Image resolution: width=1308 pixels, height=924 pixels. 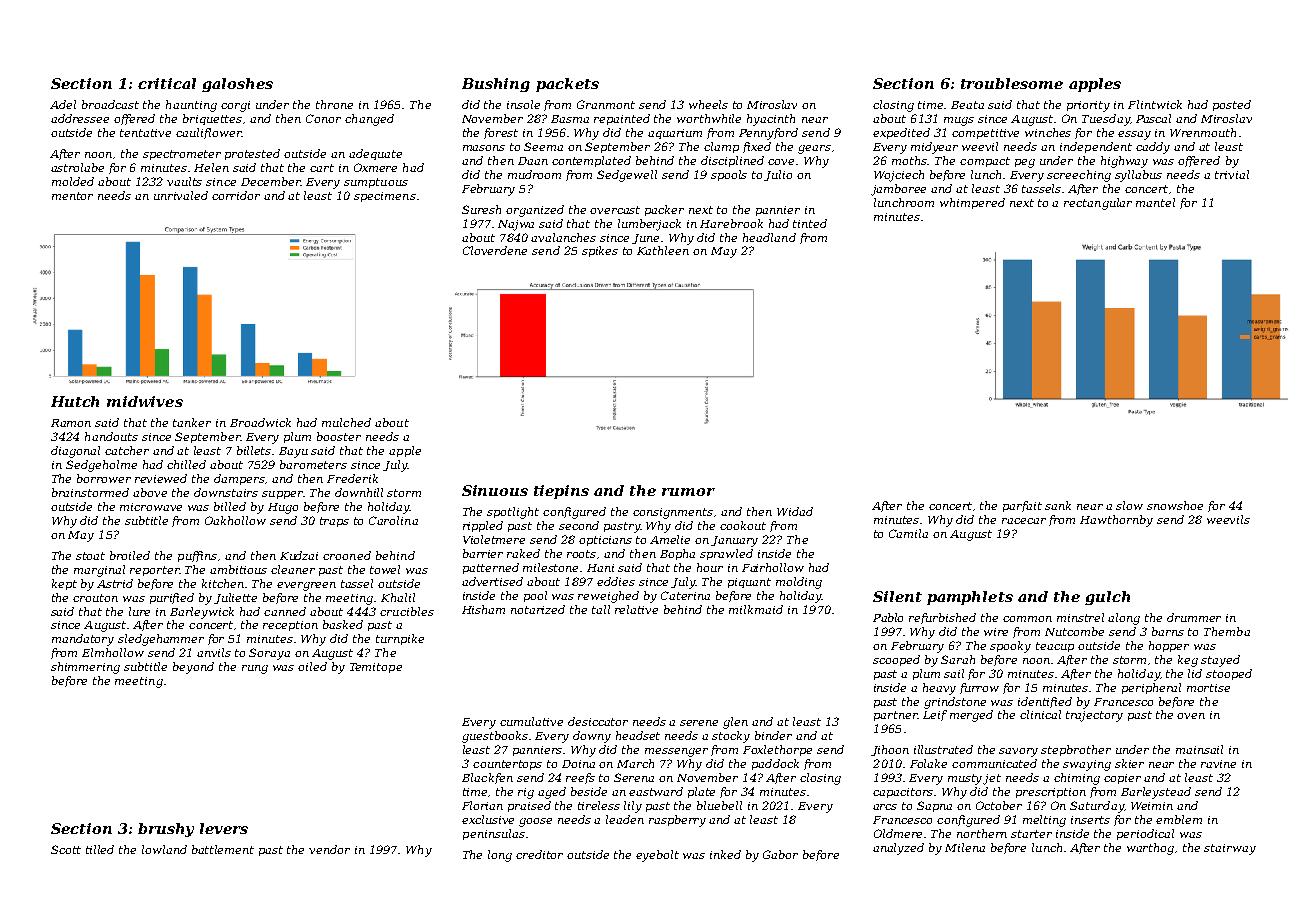 I want to click on wheels, so click(x=708, y=104).
